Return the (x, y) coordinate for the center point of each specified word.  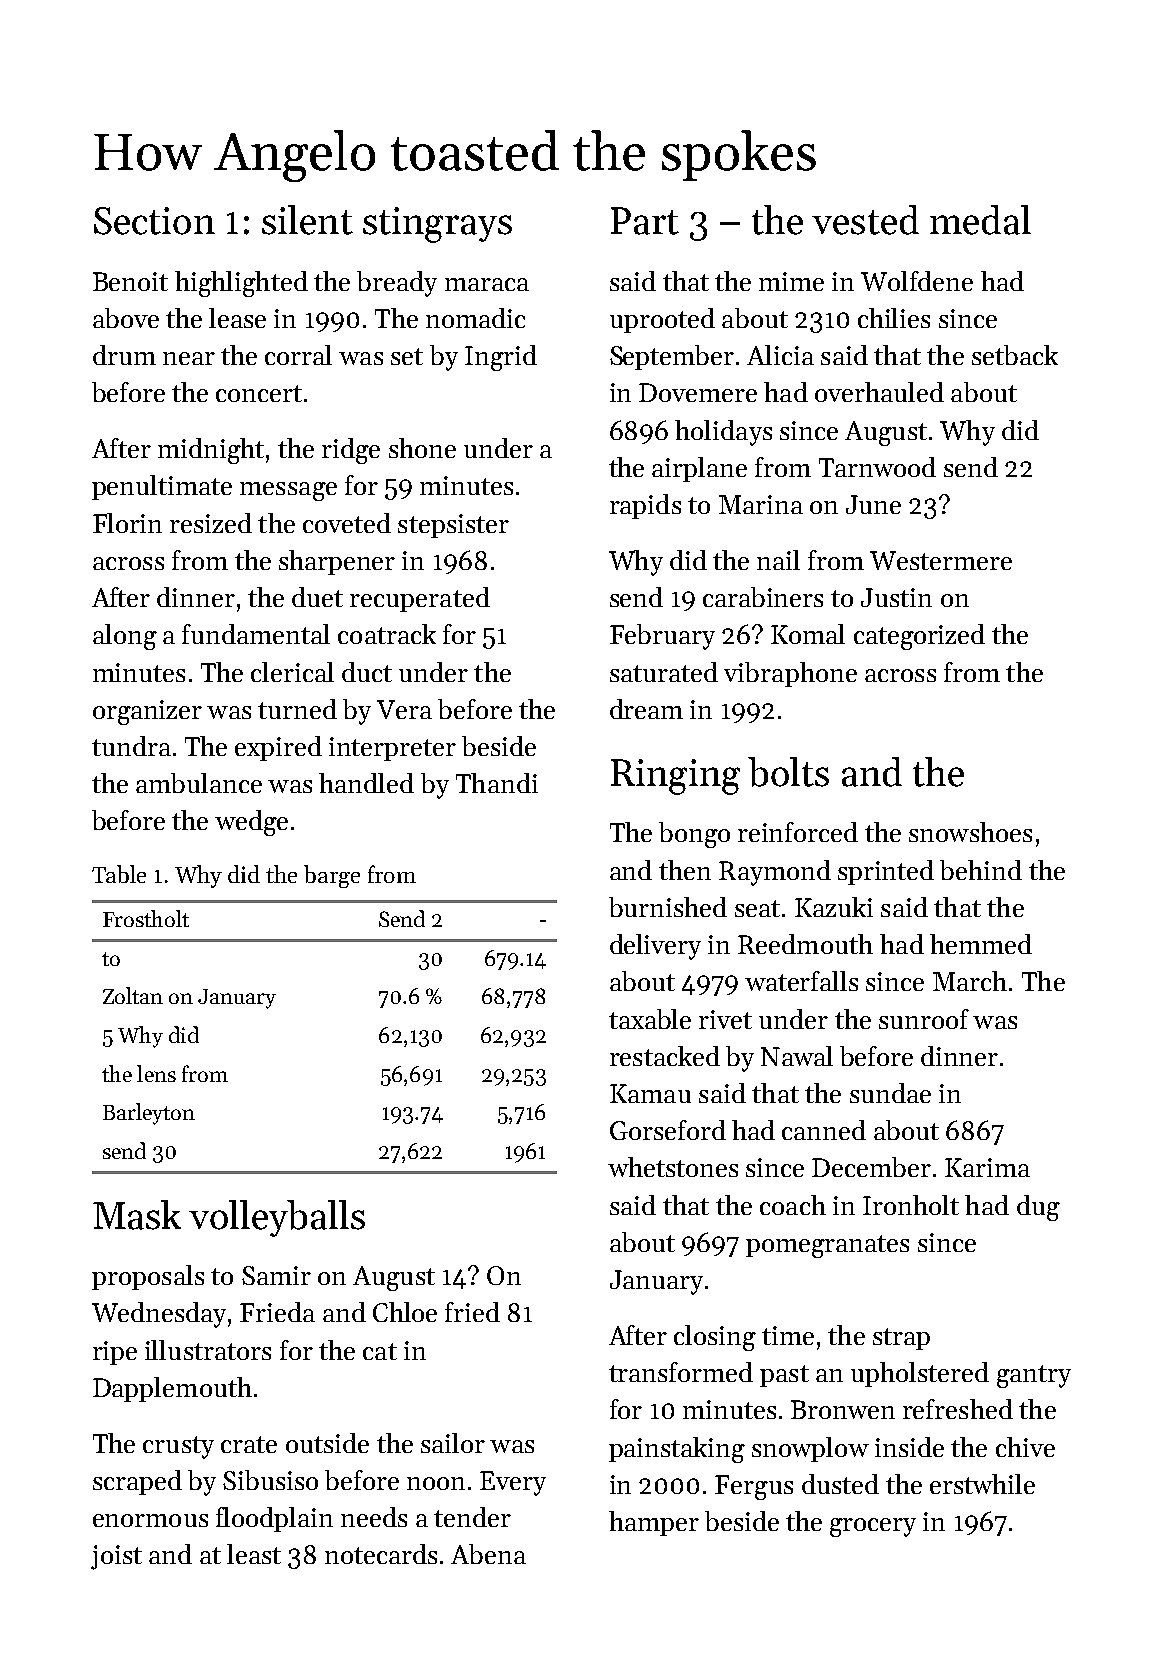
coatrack (387, 634)
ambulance (199, 783)
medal (980, 220)
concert (259, 393)
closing (715, 1338)
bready (397, 284)
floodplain (274, 1519)
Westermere (941, 560)
